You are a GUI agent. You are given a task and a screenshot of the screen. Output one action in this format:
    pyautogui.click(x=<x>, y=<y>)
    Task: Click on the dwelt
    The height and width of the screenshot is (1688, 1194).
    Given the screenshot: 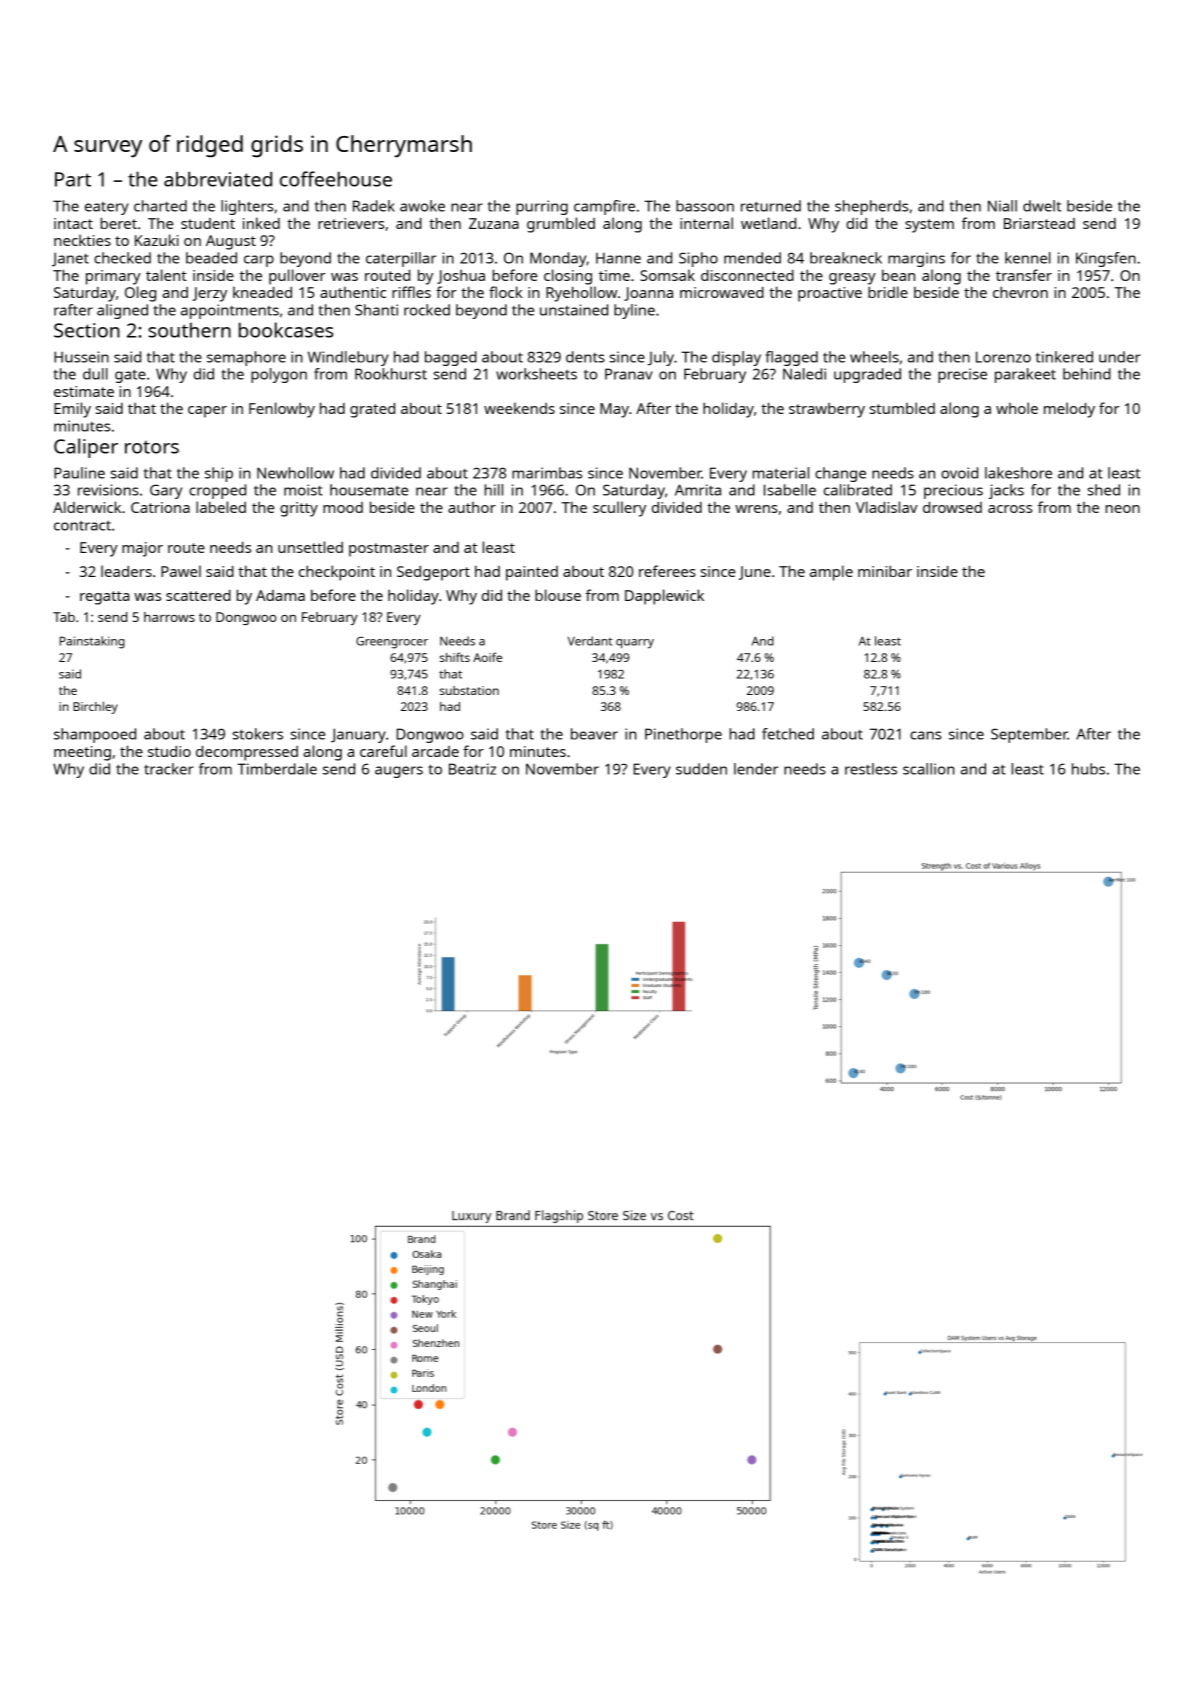 What is the action you would take?
    pyautogui.click(x=1042, y=206)
